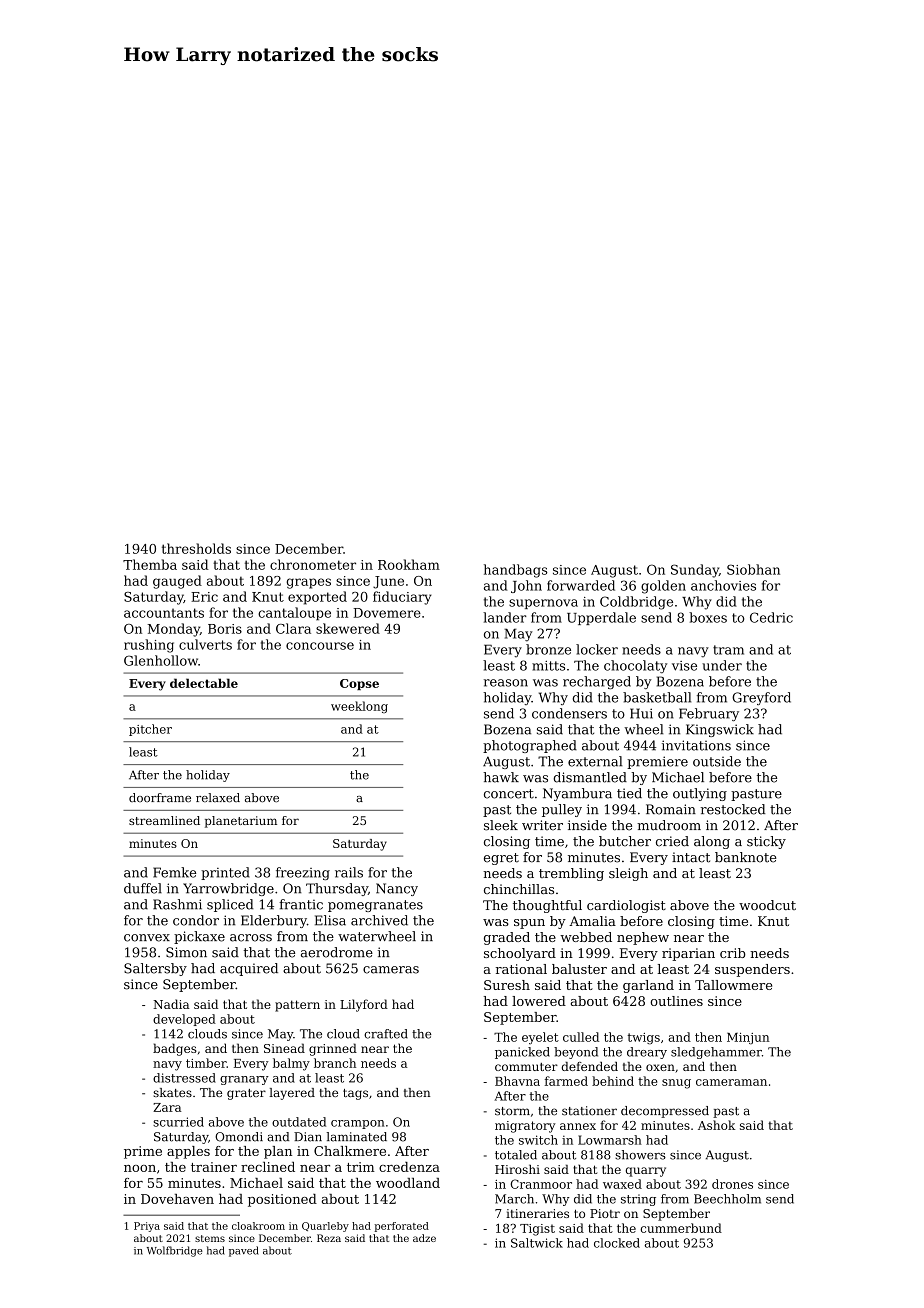 The image size is (924, 1308). Describe the element at coordinates (733, 985) in the document. I see `Tallowmere` at that location.
